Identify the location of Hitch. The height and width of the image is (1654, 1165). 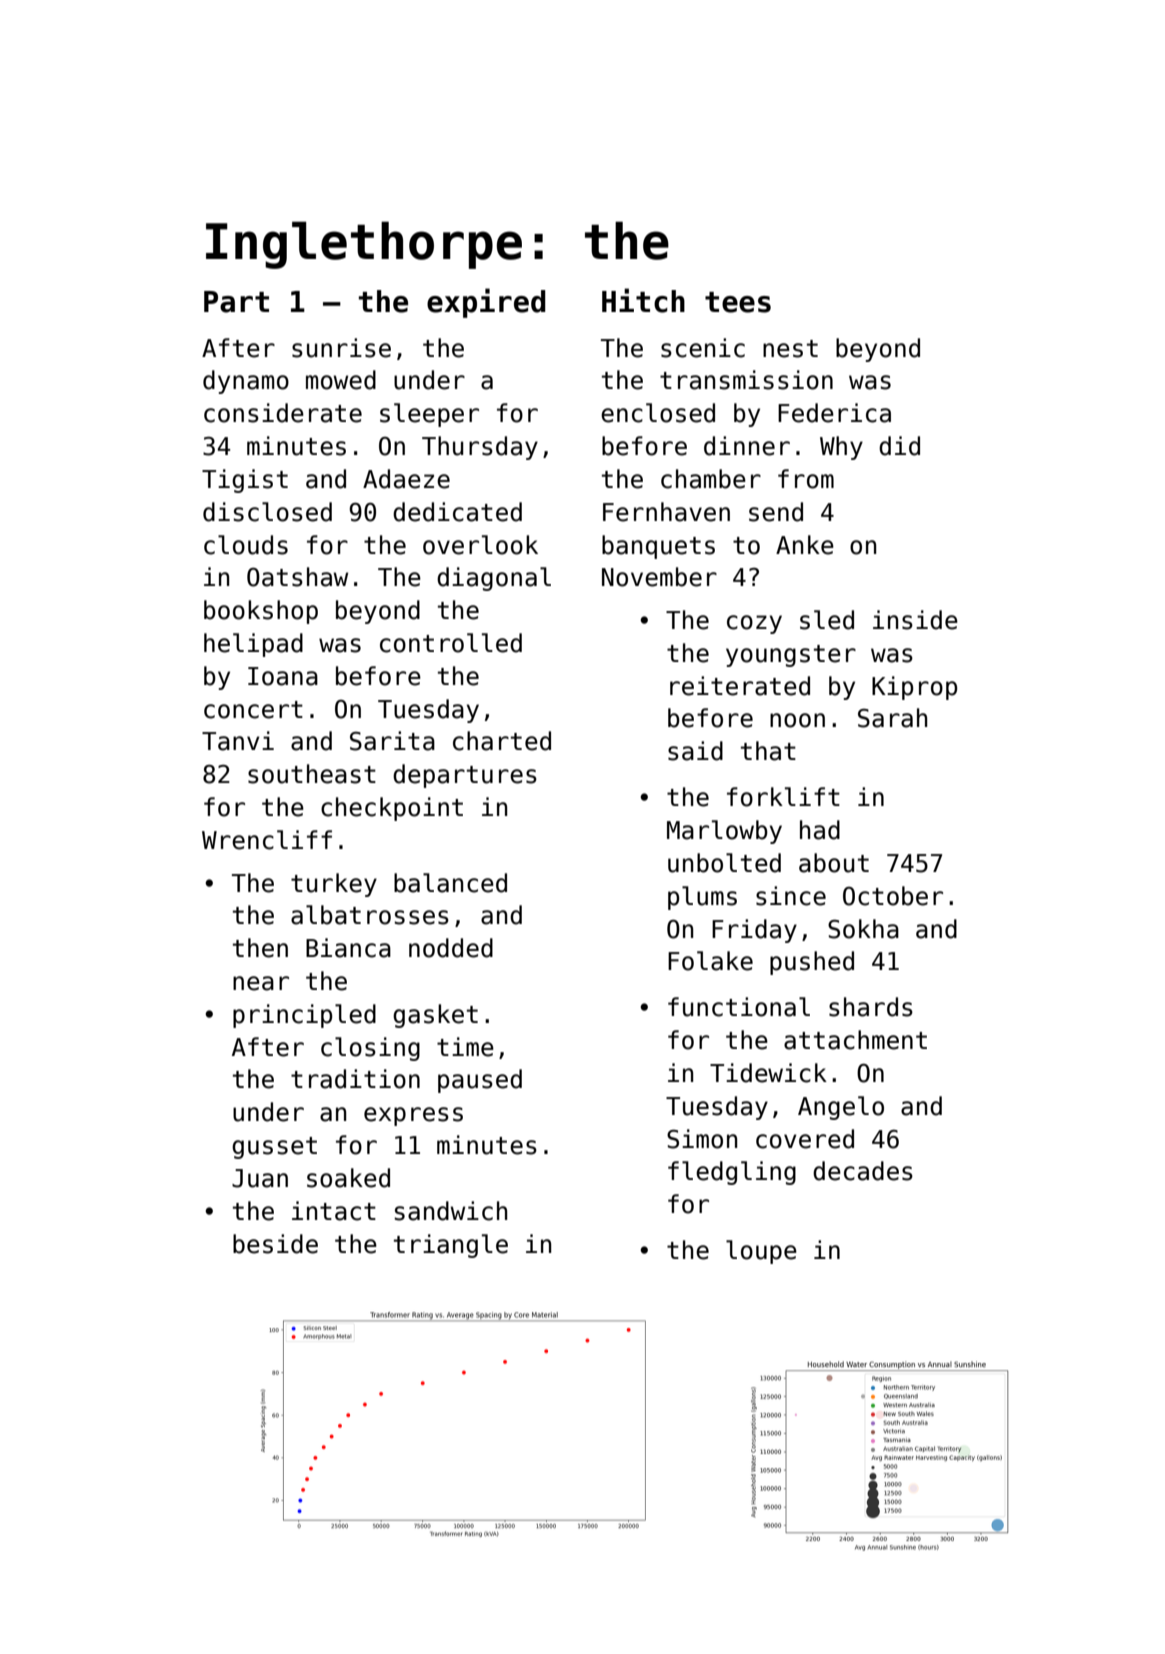
(643, 300).
